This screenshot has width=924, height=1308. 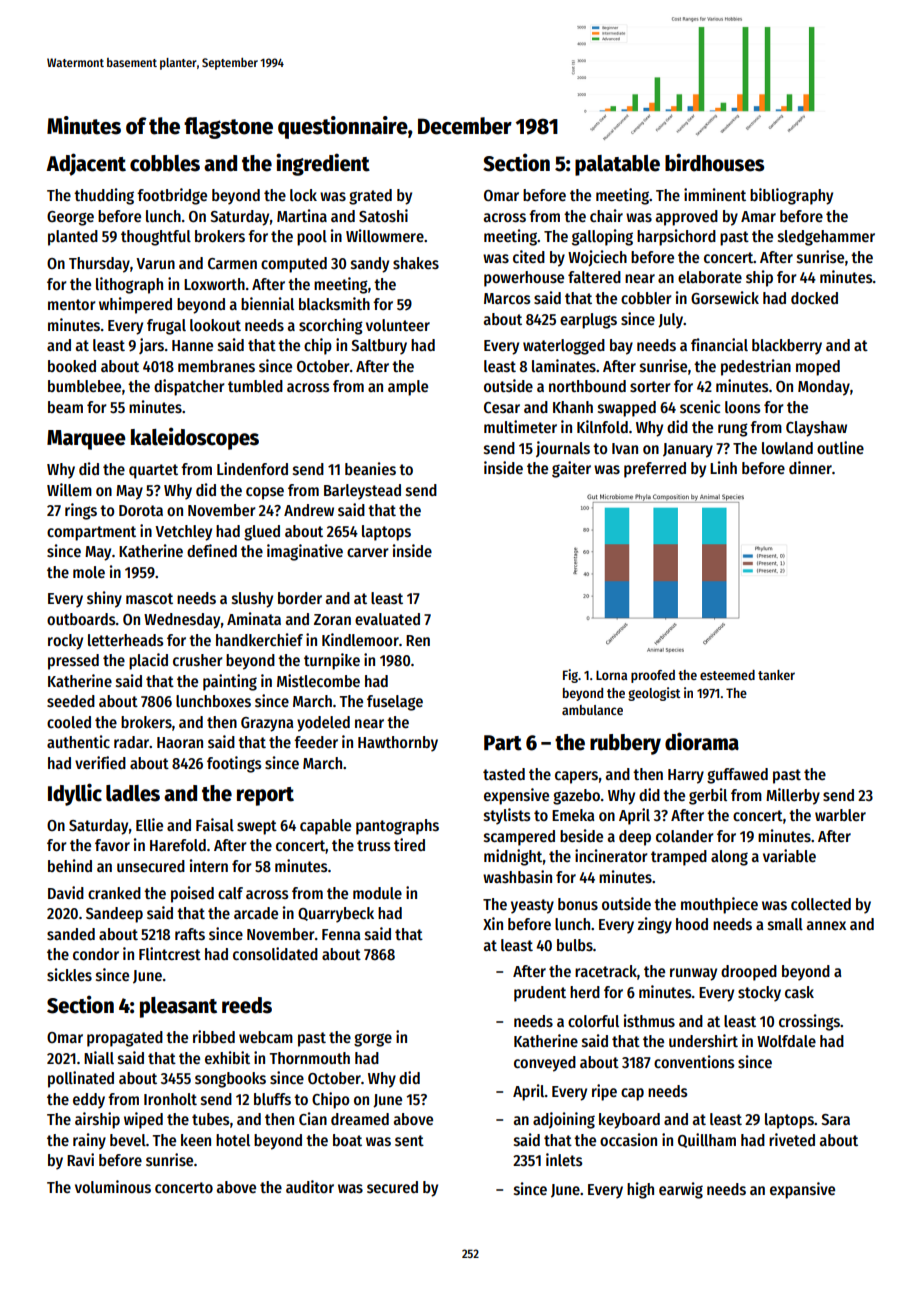 I want to click on Loxworth, so click(x=214, y=284).
